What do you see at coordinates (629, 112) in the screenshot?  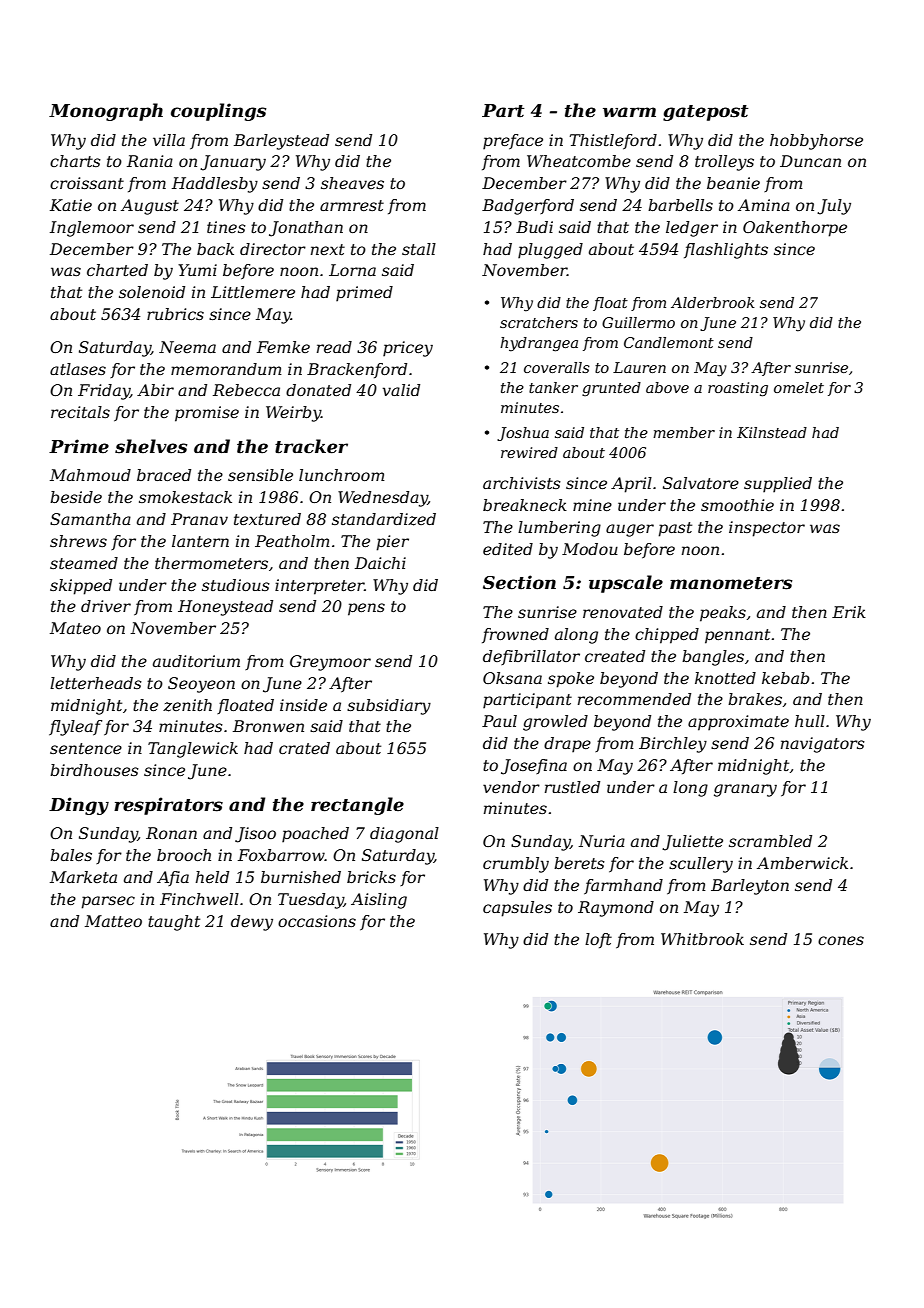 I see `warm` at bounding box center [629, 112].
